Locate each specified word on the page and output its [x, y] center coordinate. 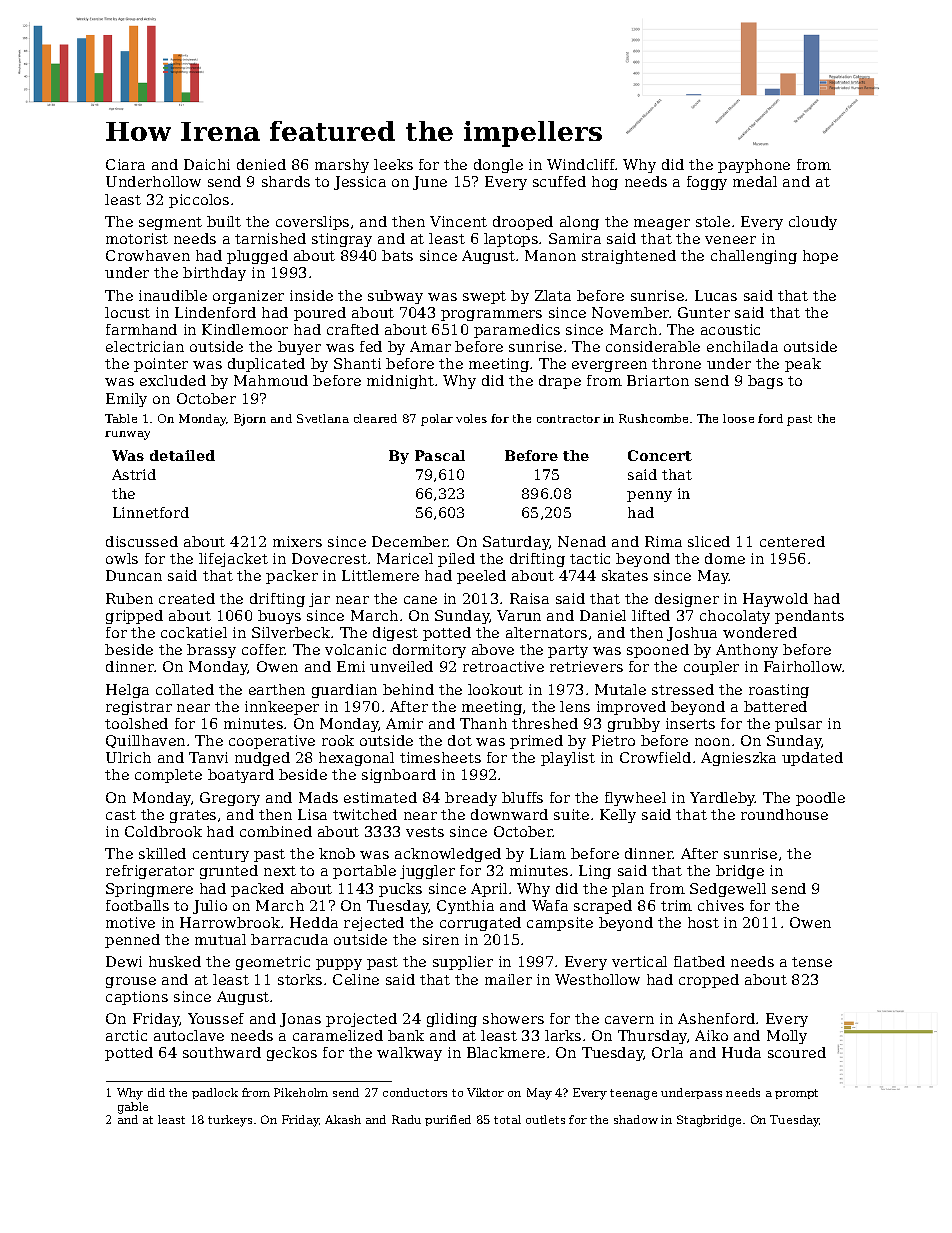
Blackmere [506, 1052]
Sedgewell [728, 890]
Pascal [440, 455]
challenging [754, 257]
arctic [126, 1035]
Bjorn [250, 420]
